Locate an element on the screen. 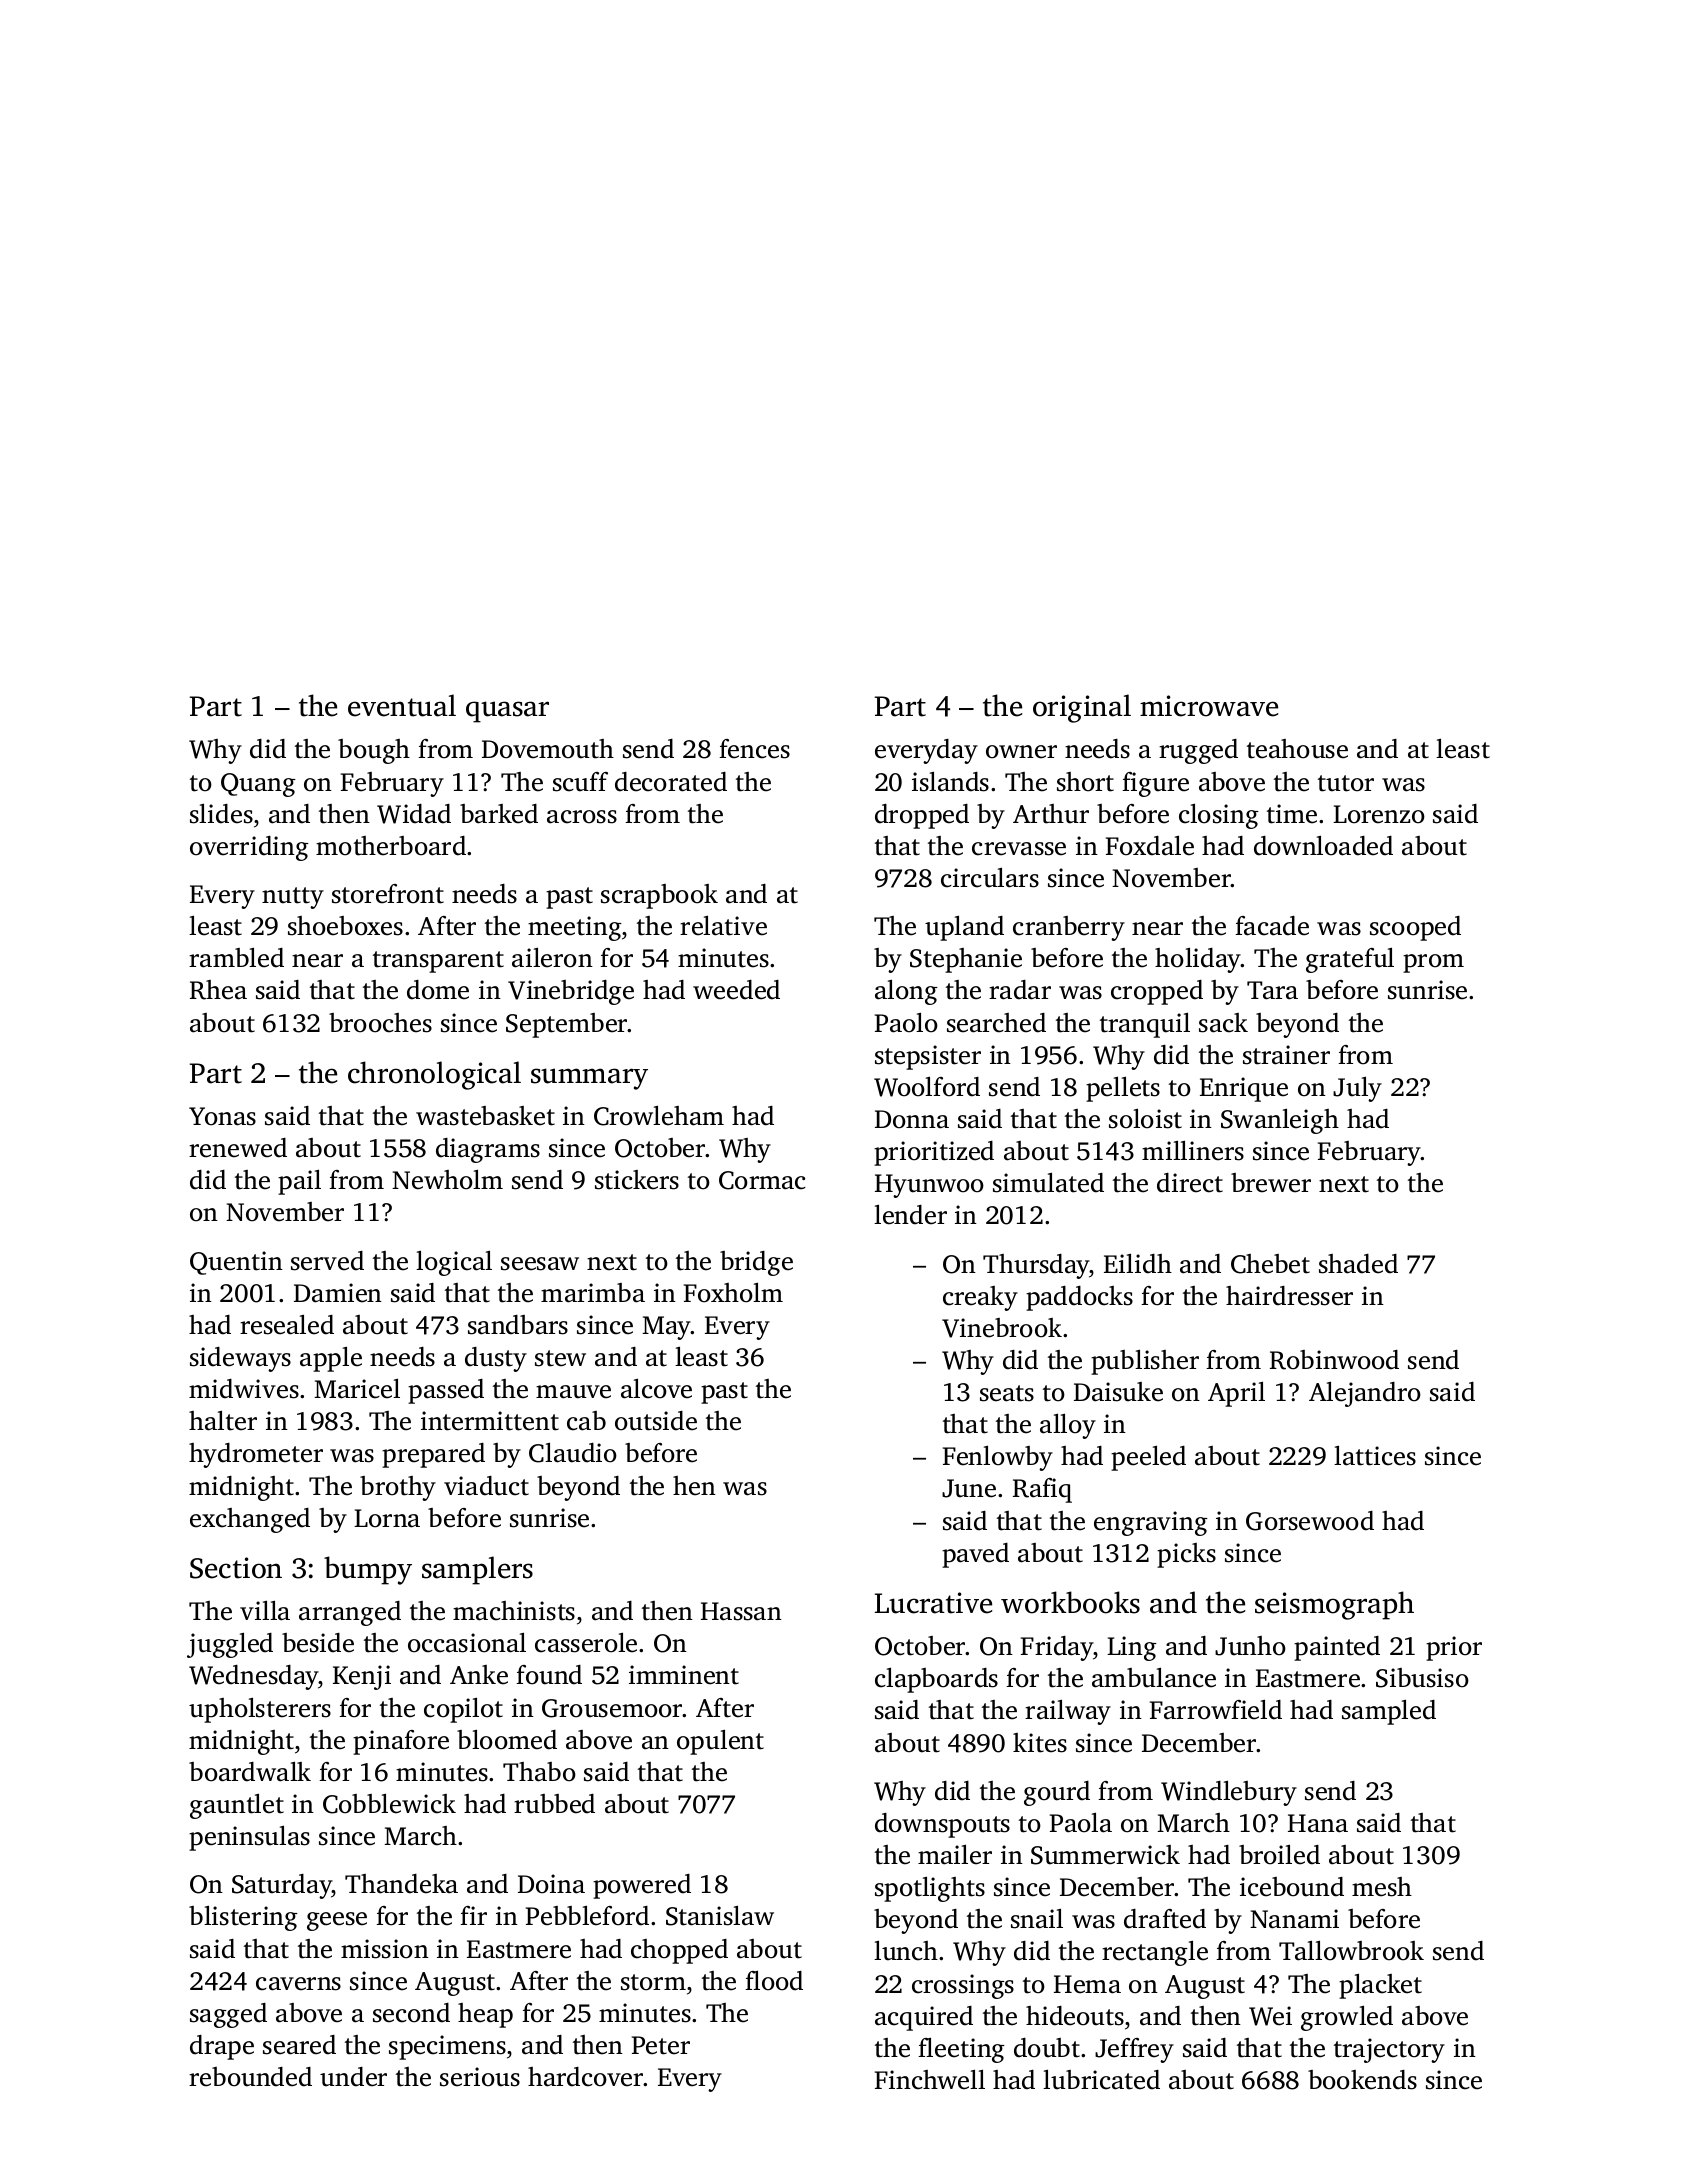  powered is located at coordinates (642, 1886).
